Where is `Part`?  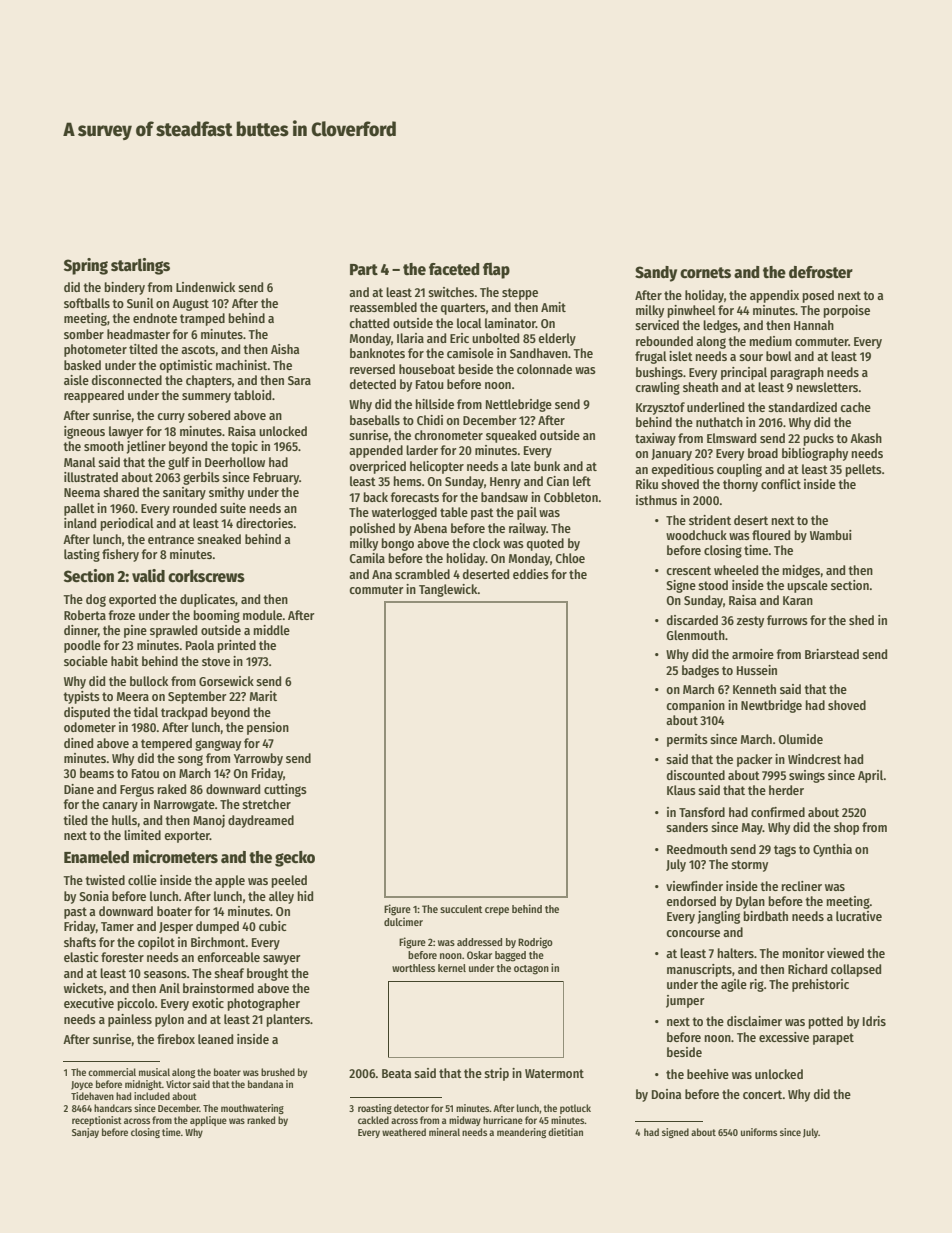 Part is located at coordinates (364, 269).
